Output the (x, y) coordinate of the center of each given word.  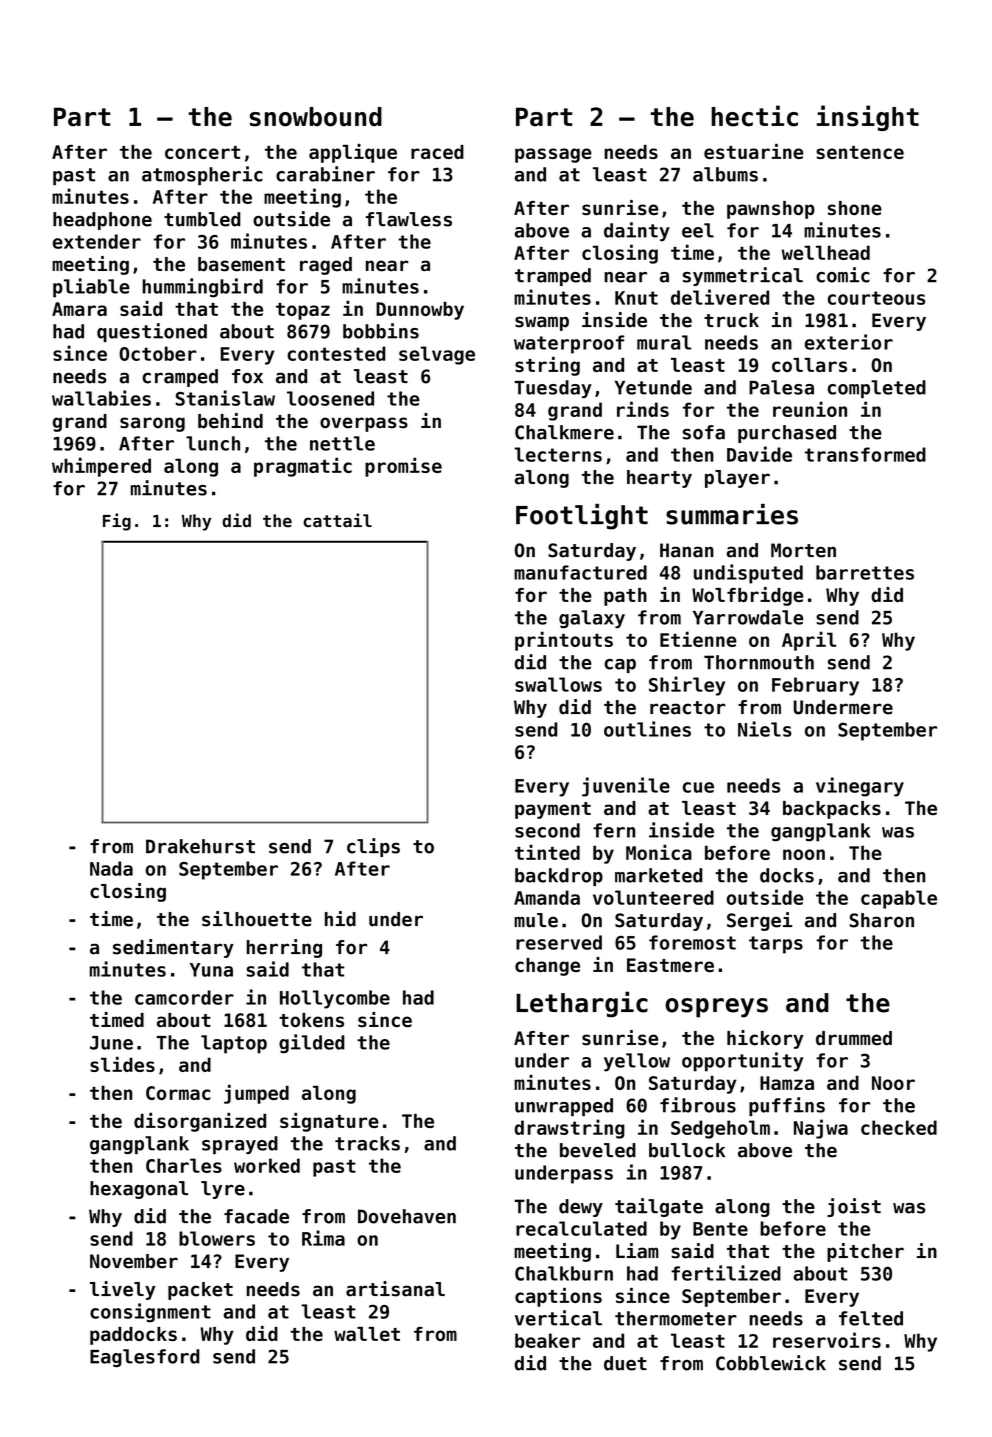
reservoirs (827, 1340)
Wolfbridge (747, 596)
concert (202, 152)
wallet (367, 1334)
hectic (755, 116)
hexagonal (139, 1190)
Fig (117, 522)
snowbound (316, 117)
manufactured (580, 572)
